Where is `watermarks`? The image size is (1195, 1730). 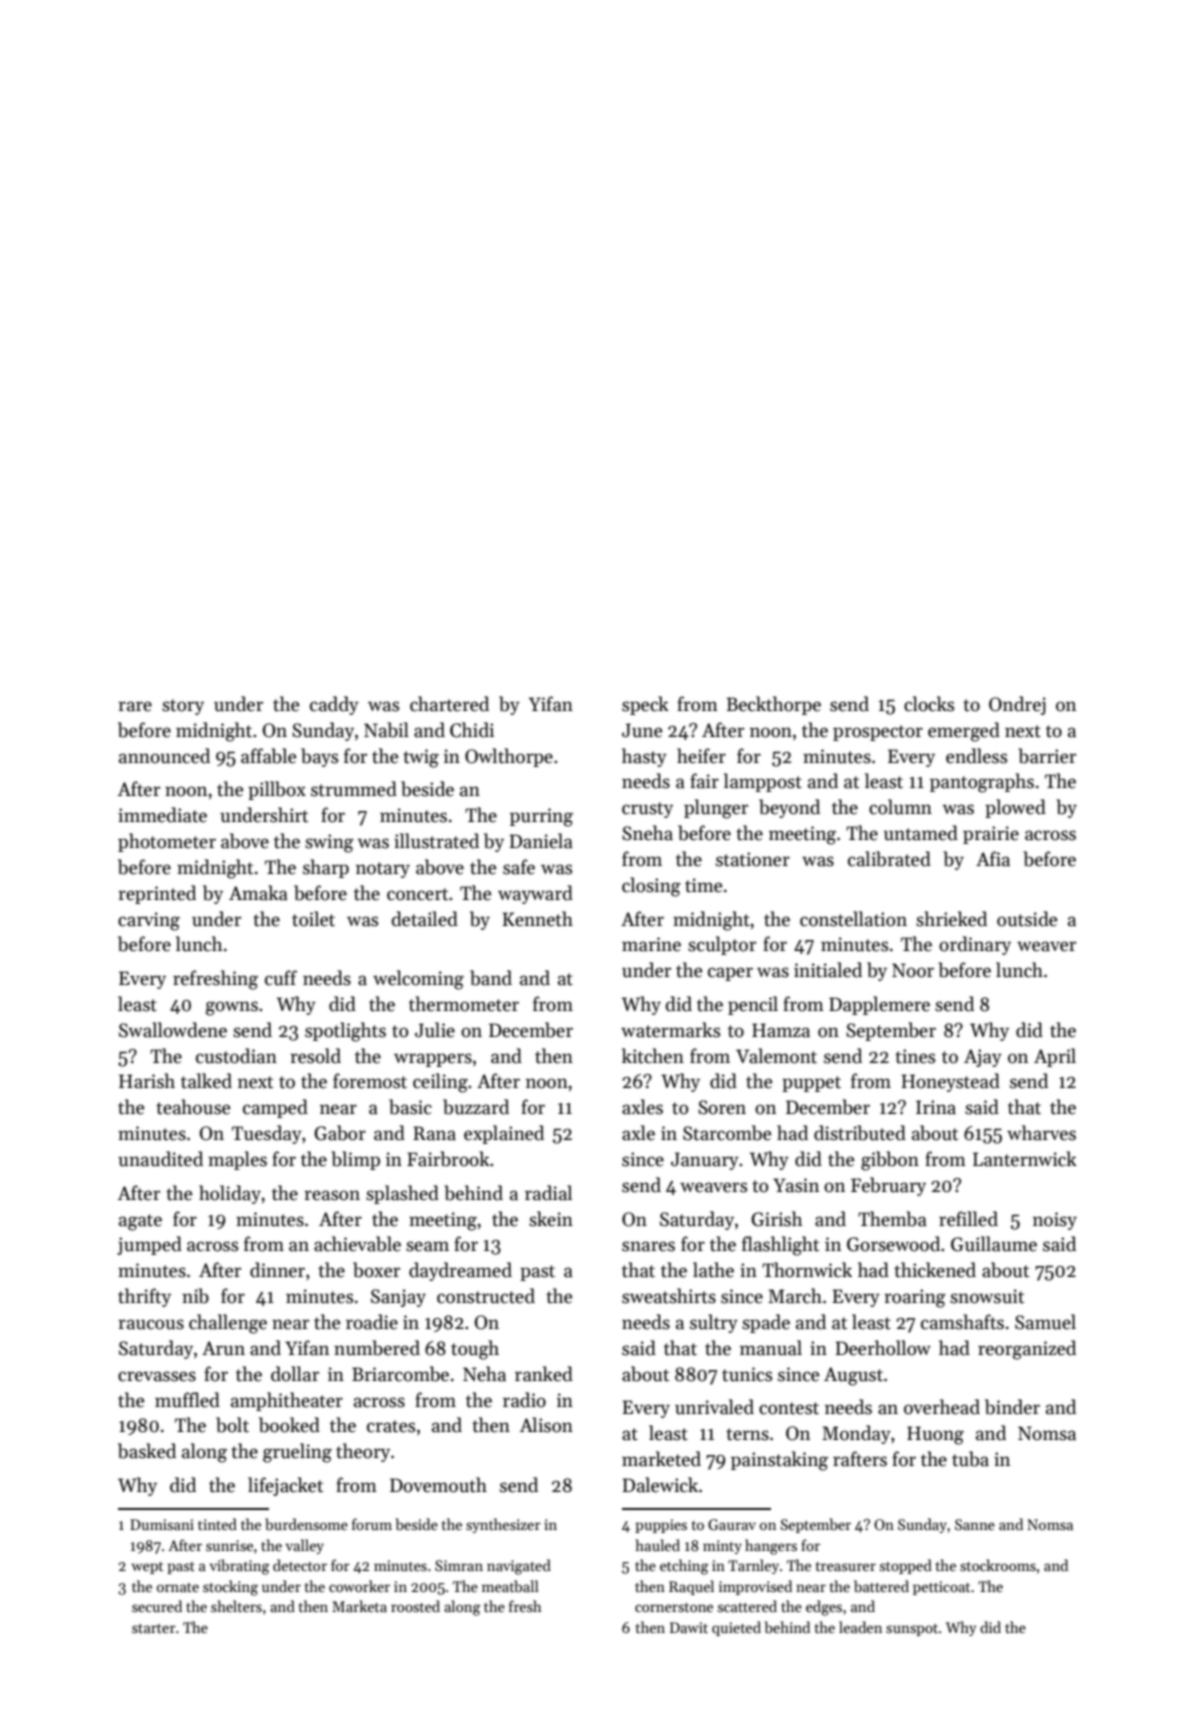
watermarks is located at coordinates (670, 1030).
